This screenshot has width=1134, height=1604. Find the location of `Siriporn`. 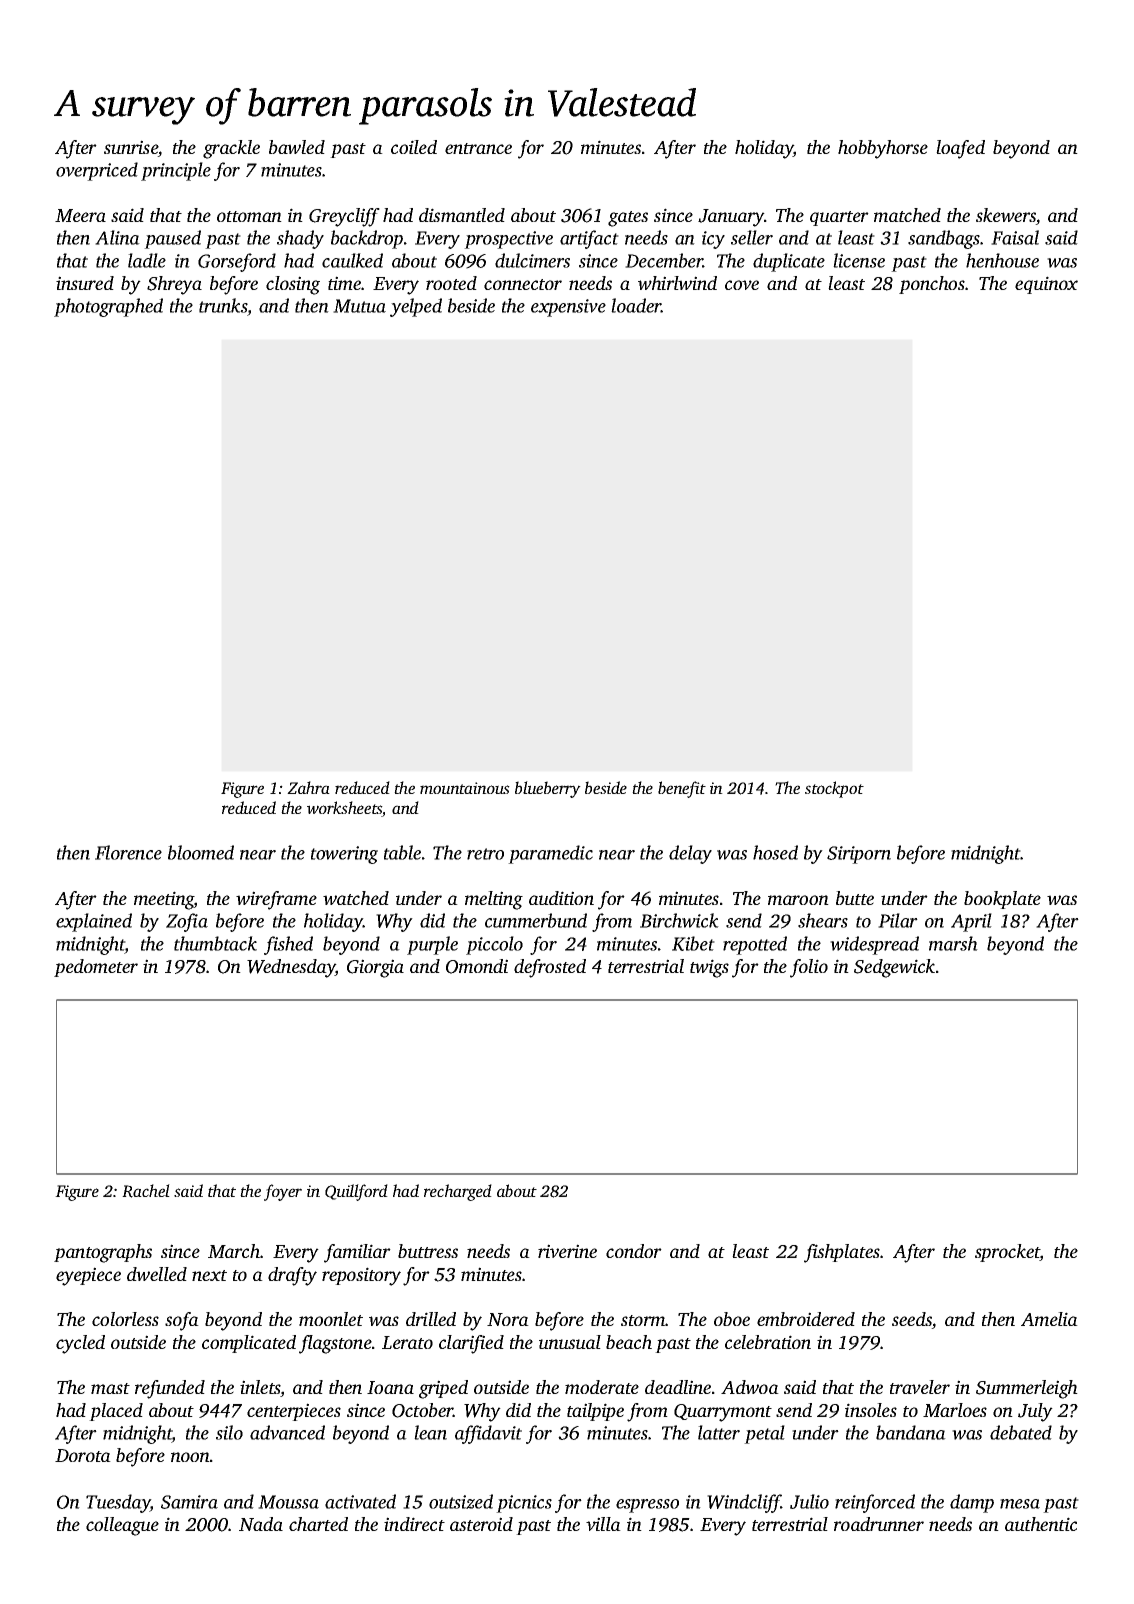

Siriporn is located at coordinates (859, 855).
